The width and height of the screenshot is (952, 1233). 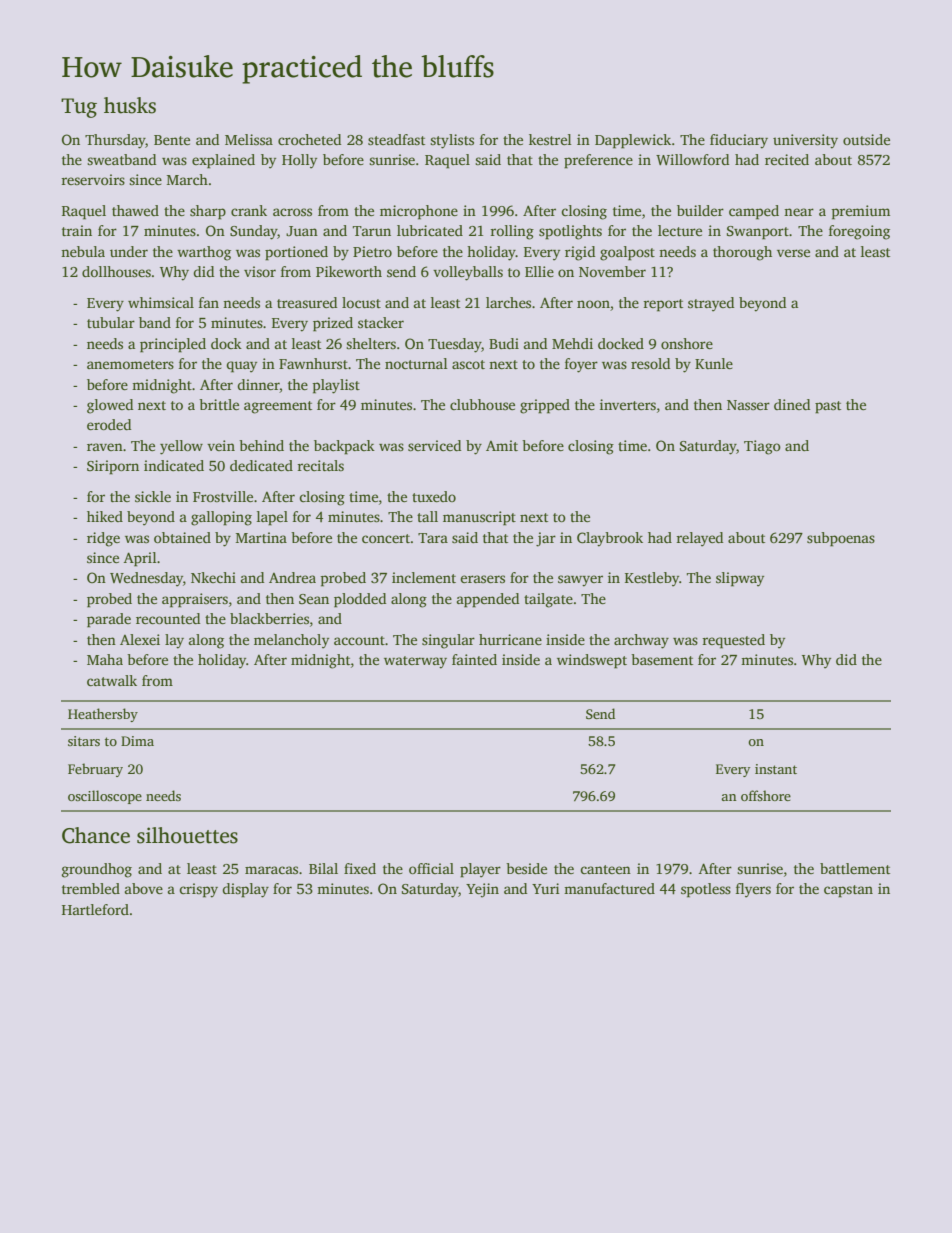 I want to click on Wednesday, so click(x=146, y=579).
